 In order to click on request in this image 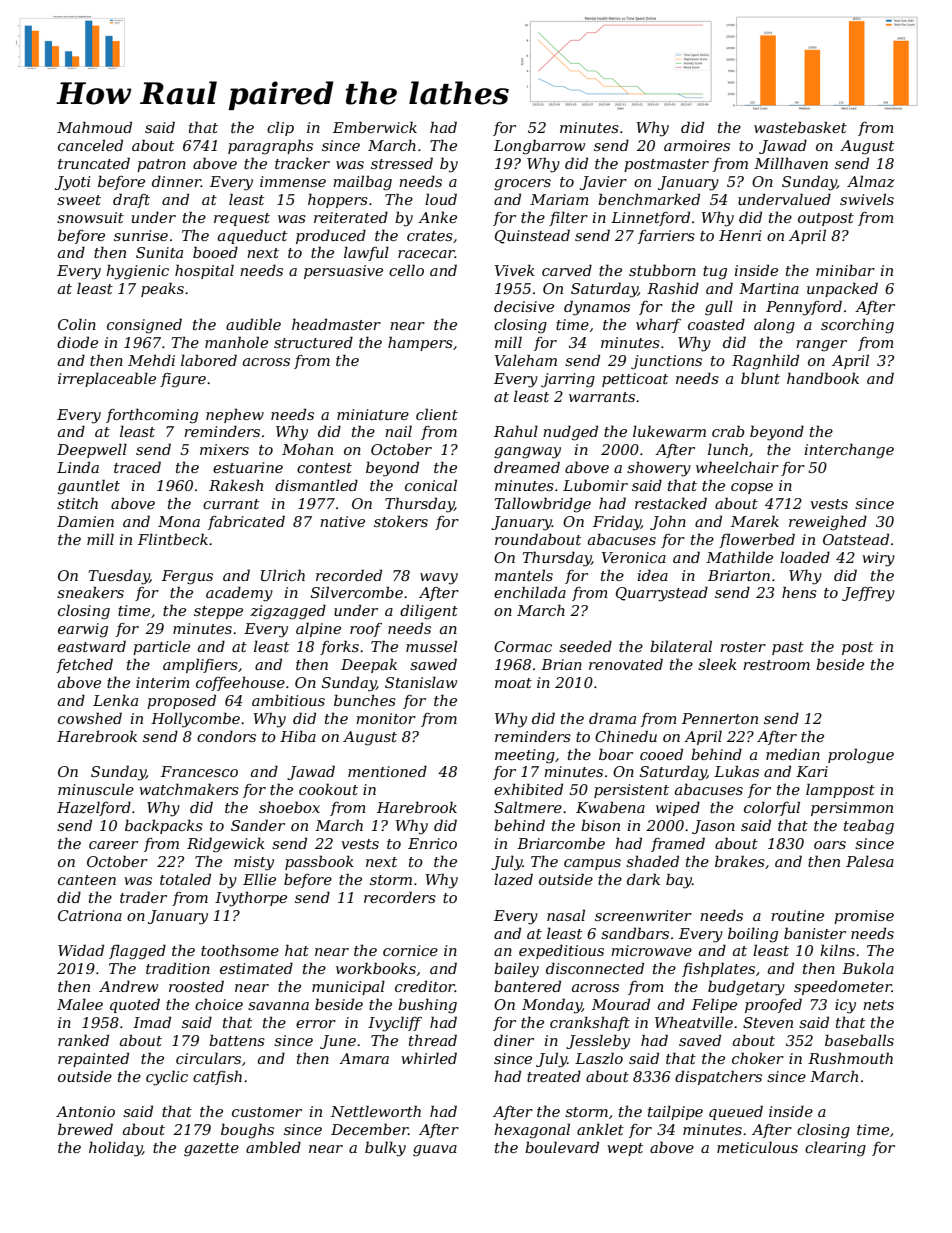, I will do `click(242, 219)`.
